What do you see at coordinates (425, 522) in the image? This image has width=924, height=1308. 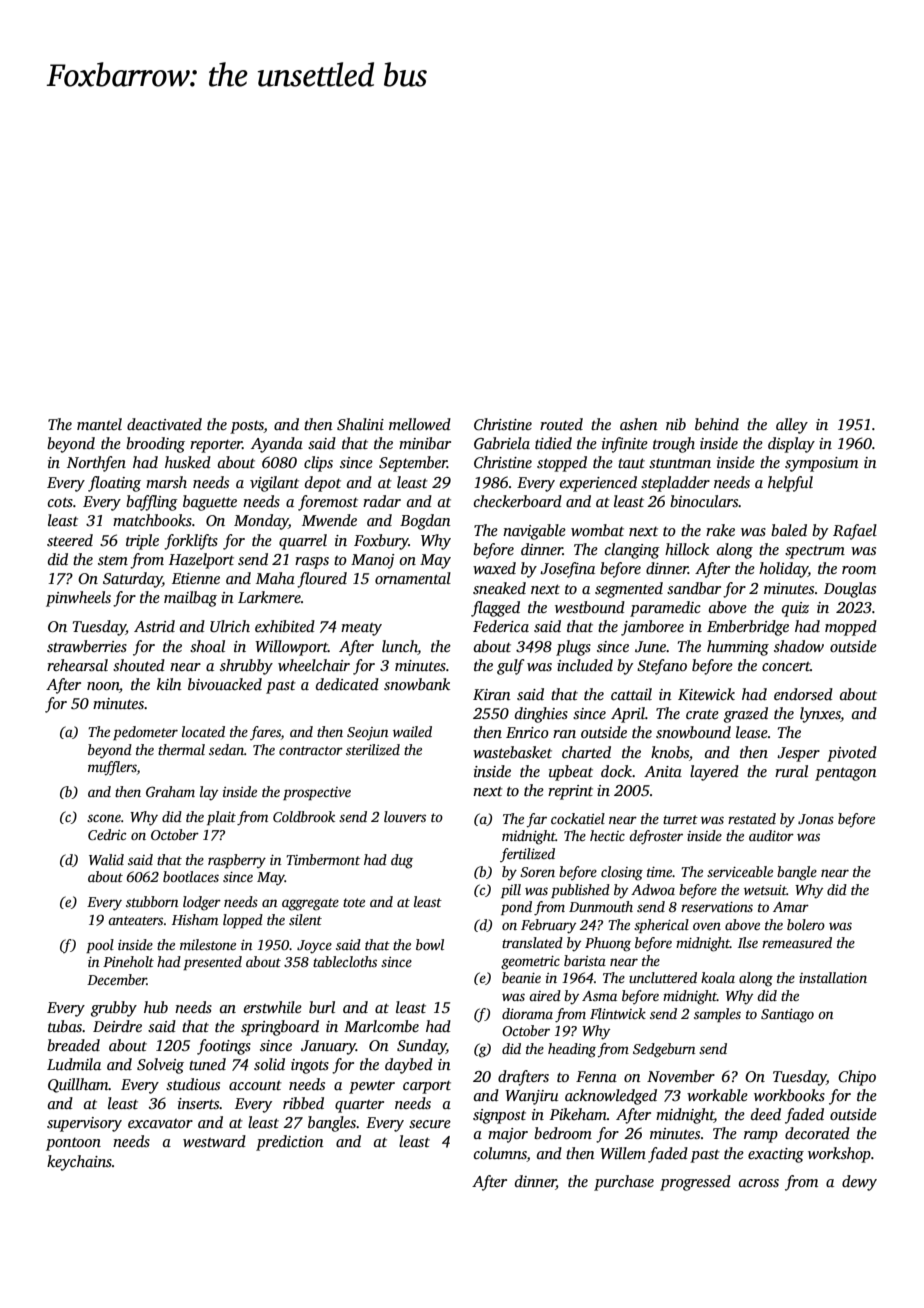 I see `Bogdan` at bounding box center [425, 522].
